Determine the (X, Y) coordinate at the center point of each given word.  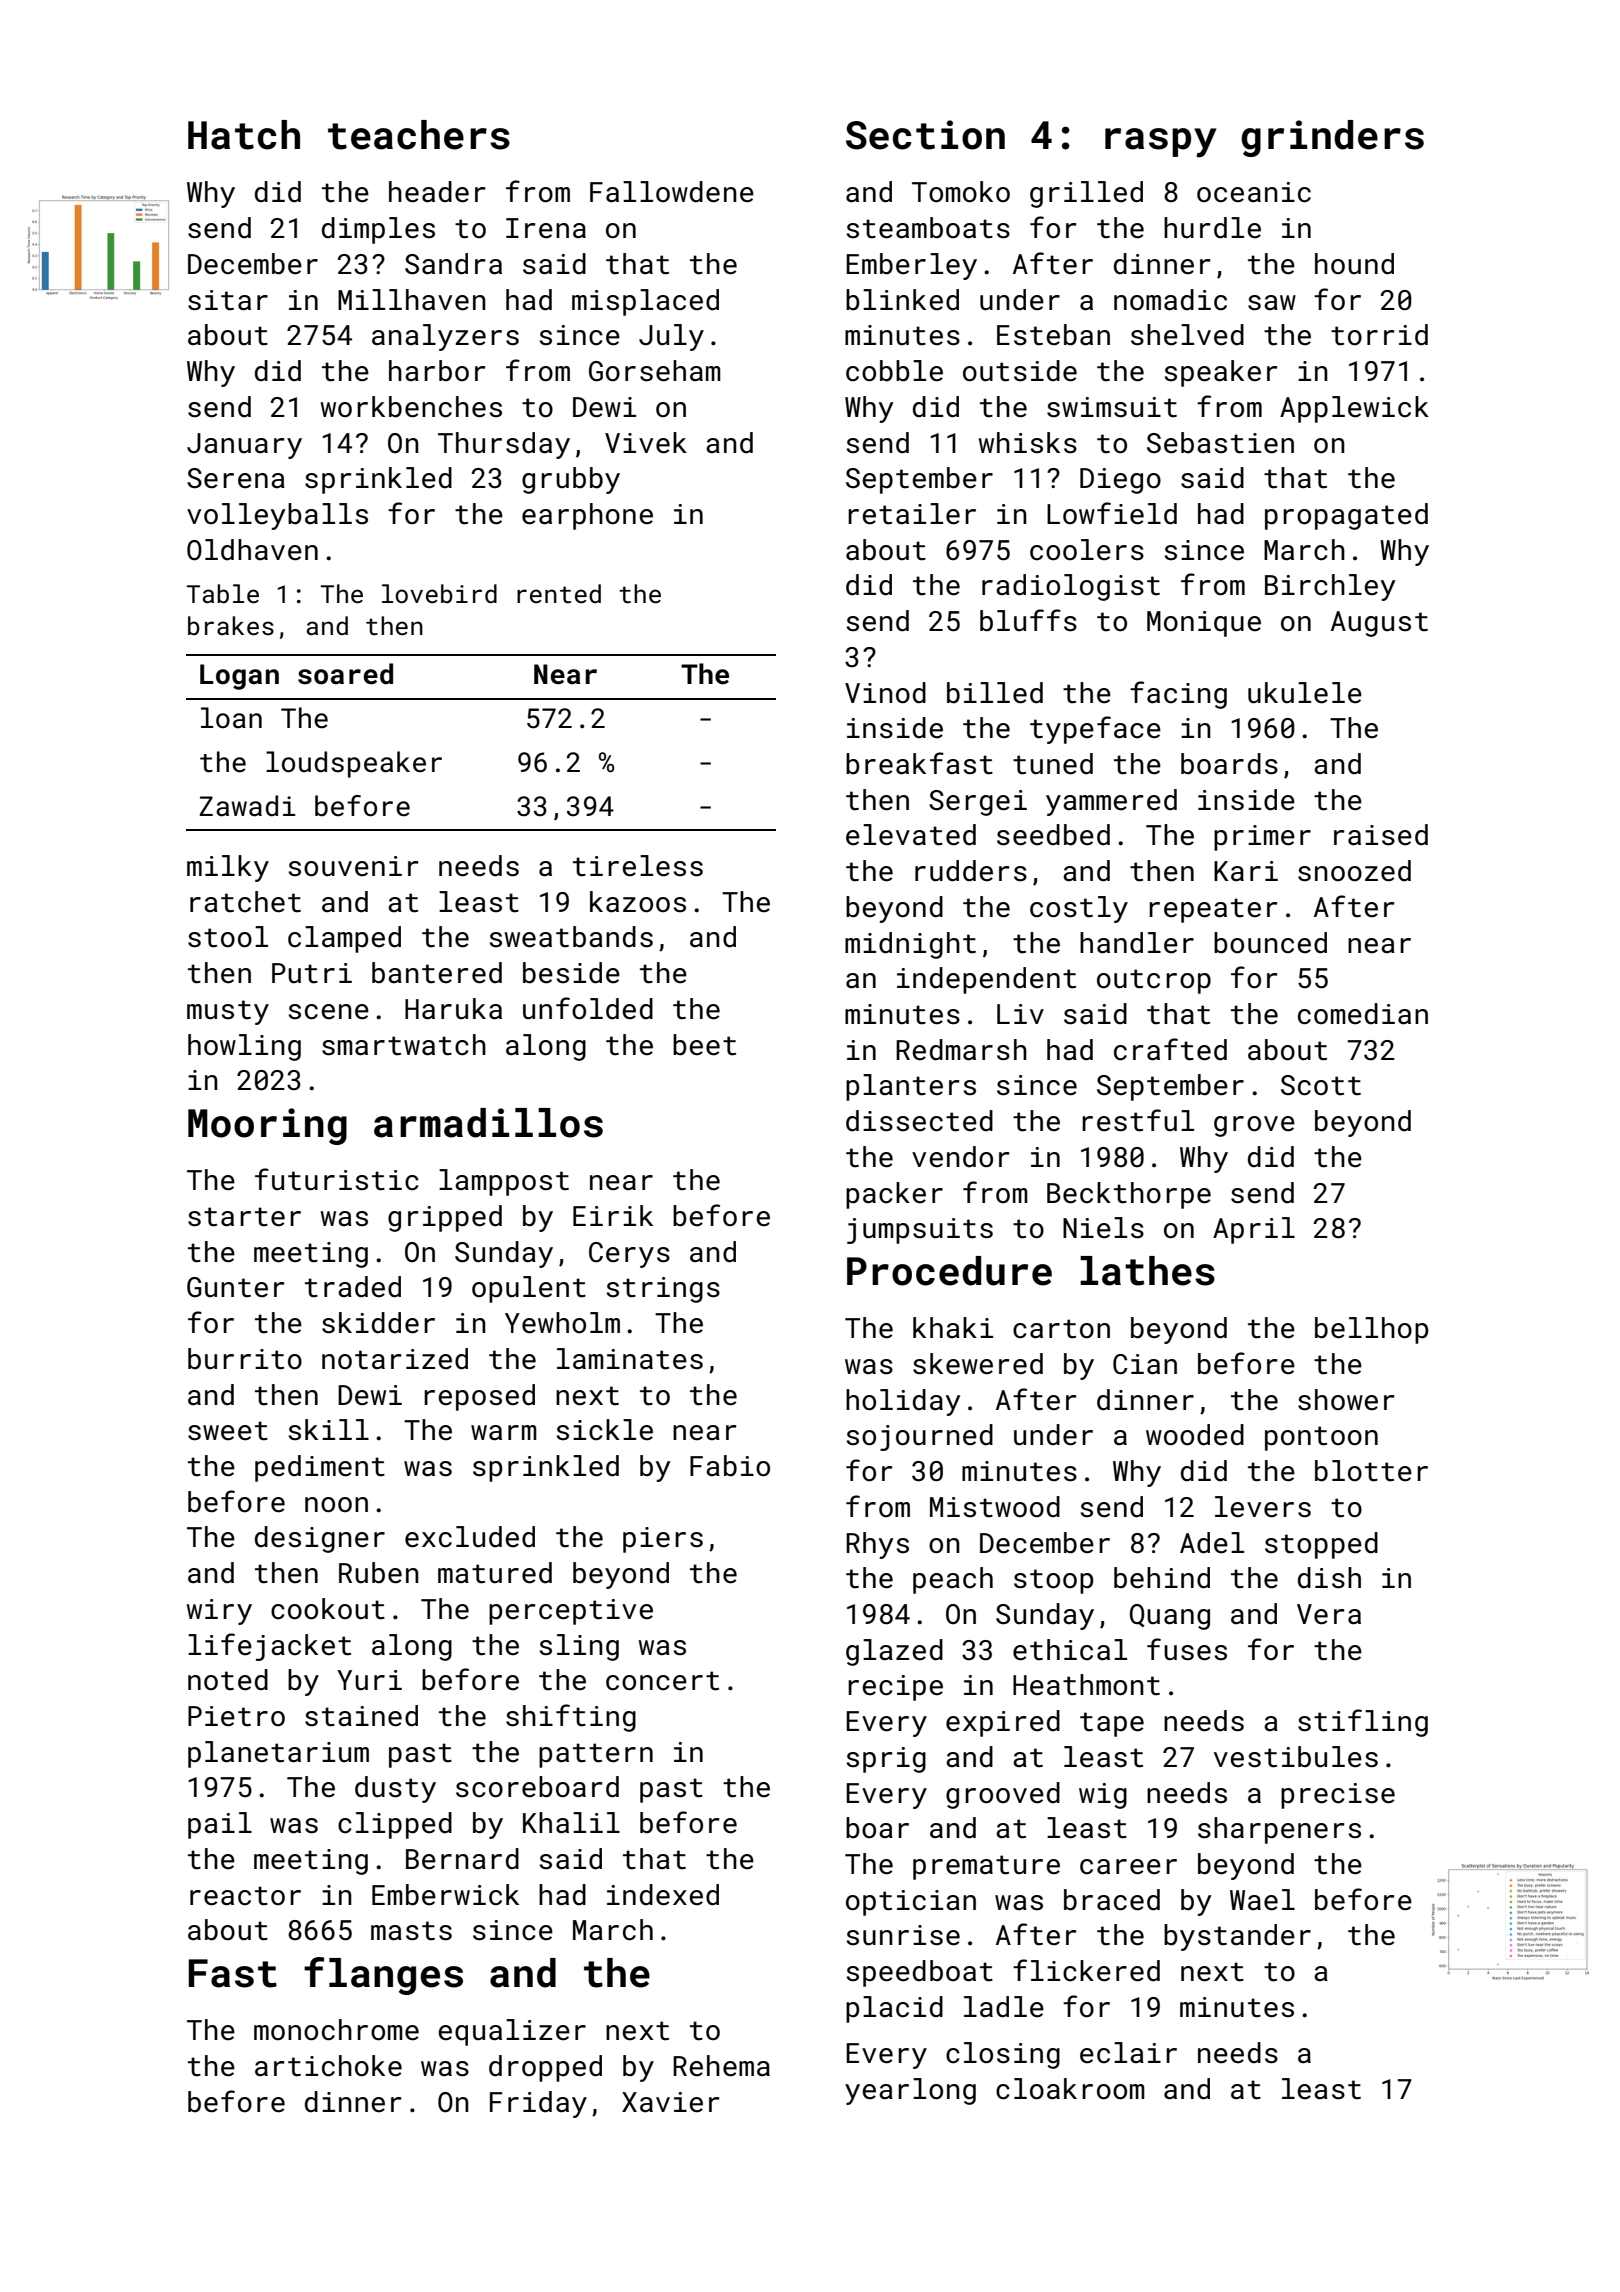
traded (353, 1287)
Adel (1212, 1543)
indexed (663, 1895)
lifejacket (269, 1647)
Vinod (885, 693)
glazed (894, 1652)
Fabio (730, 1466)
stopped (1321, 1545)
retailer (912, 514)
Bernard (462, 1859)
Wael (1262, 1900)
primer (1262, 838)
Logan (239, 677)
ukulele (1305, 693)
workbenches (411, 407)
